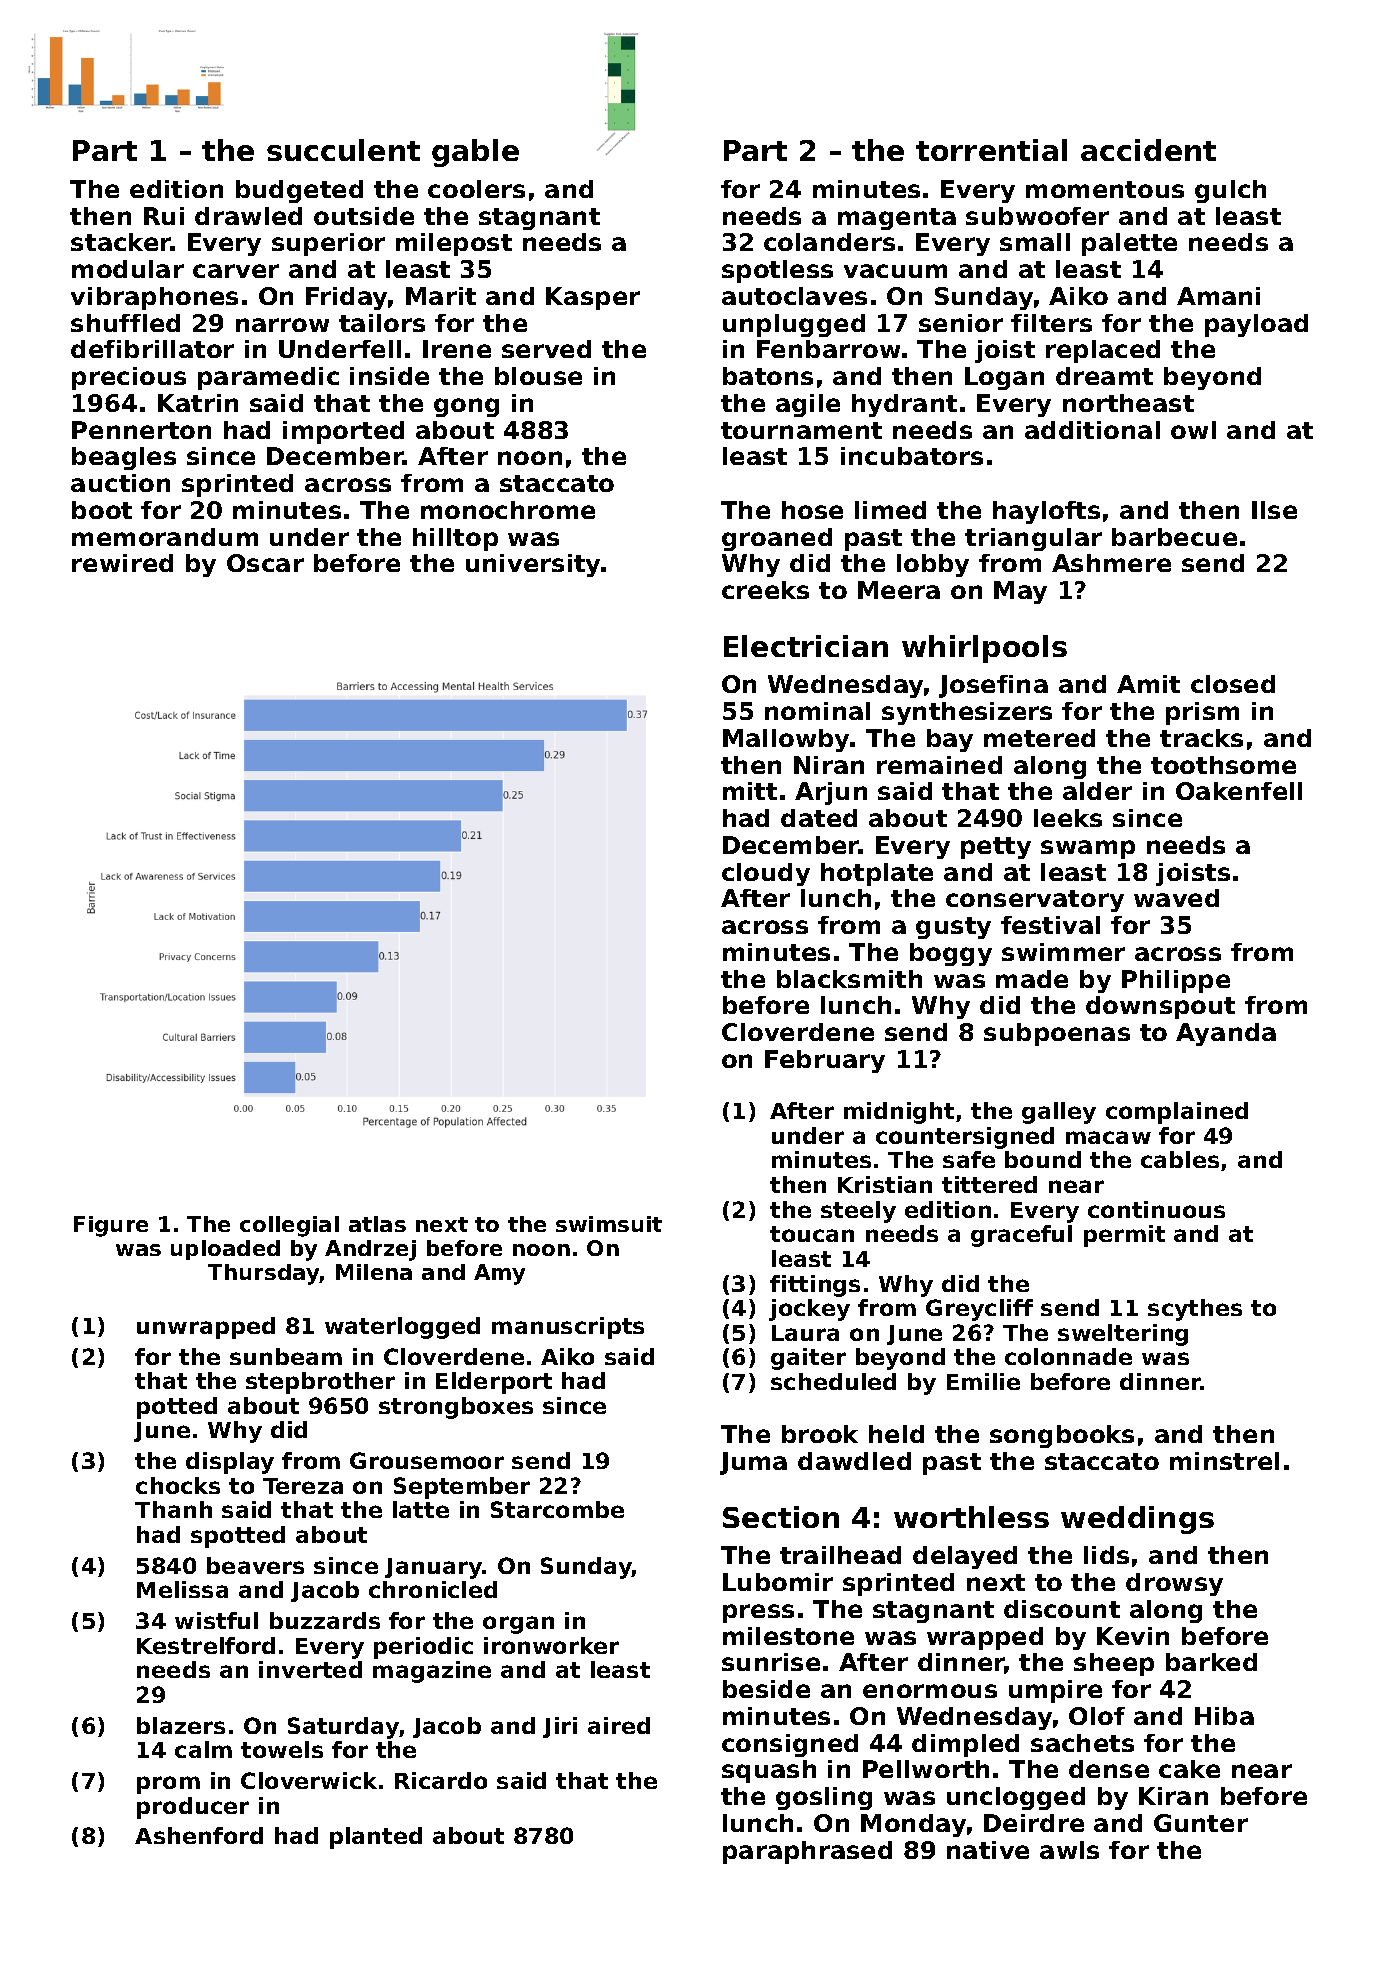 The image size is (1386, 1969). I want to click on scythes, so click(1195, 1310).
